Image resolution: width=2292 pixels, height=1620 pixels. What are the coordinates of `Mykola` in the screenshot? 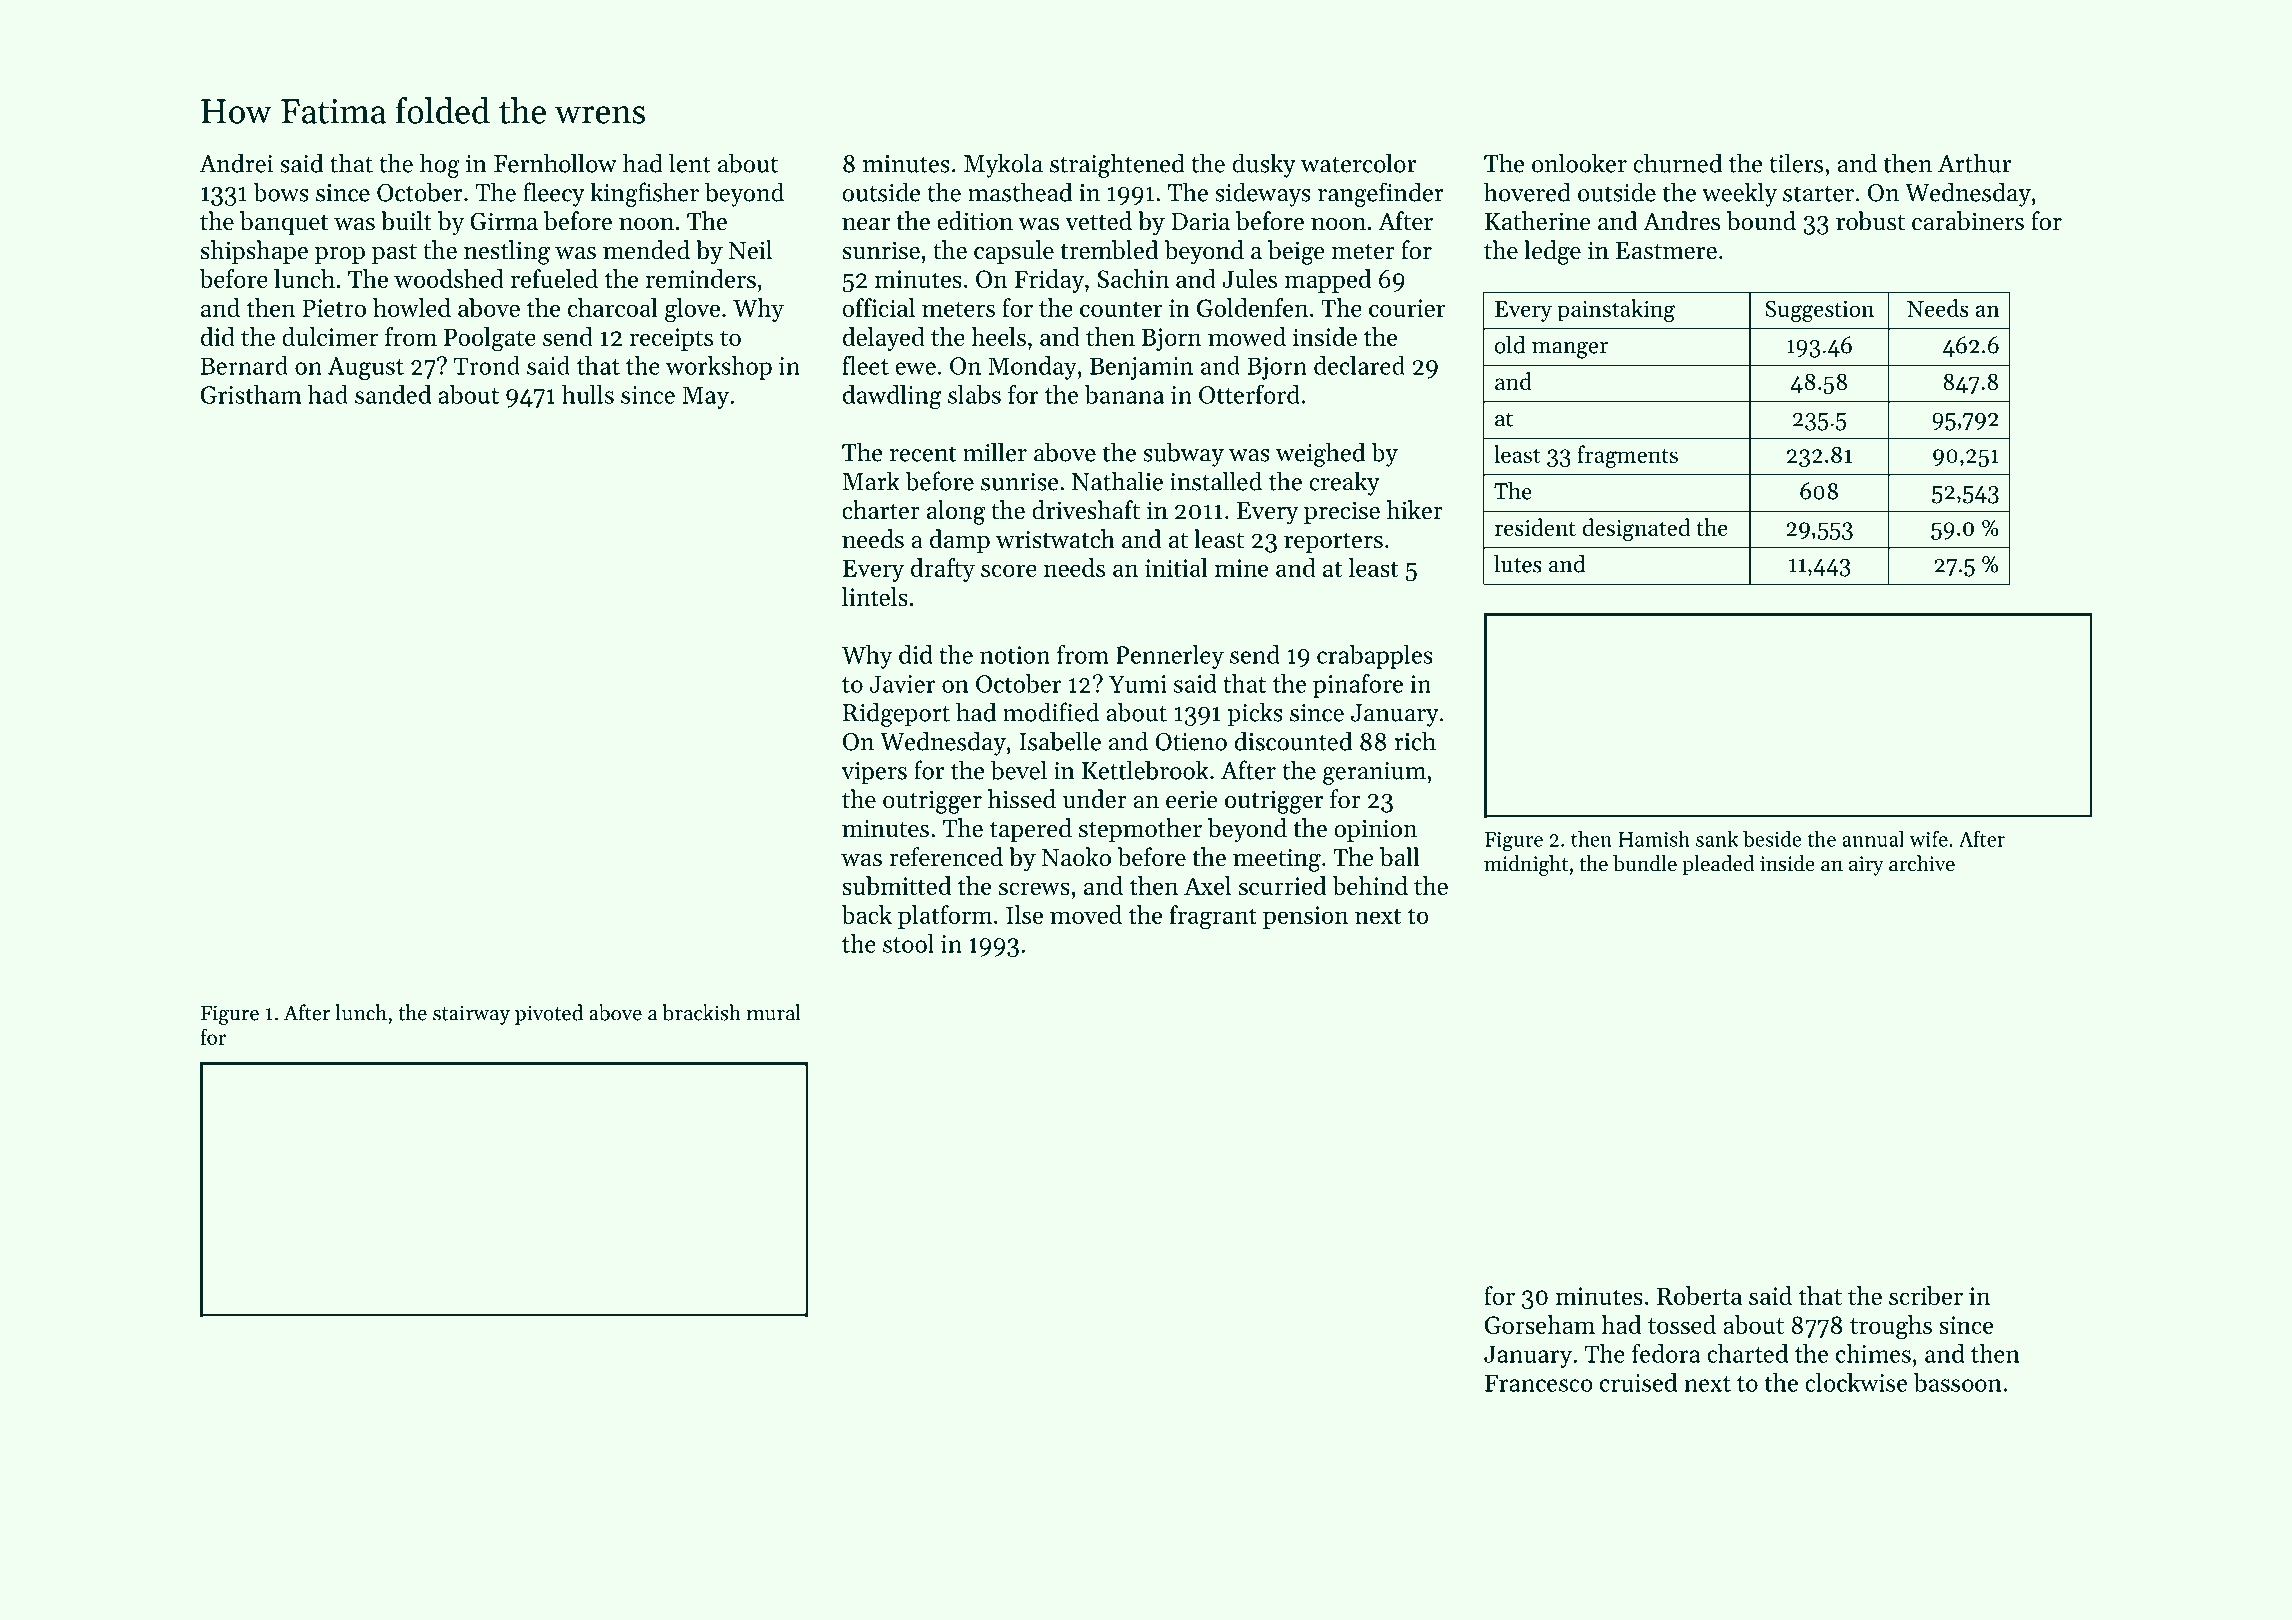 It's located at (1003, 165).
